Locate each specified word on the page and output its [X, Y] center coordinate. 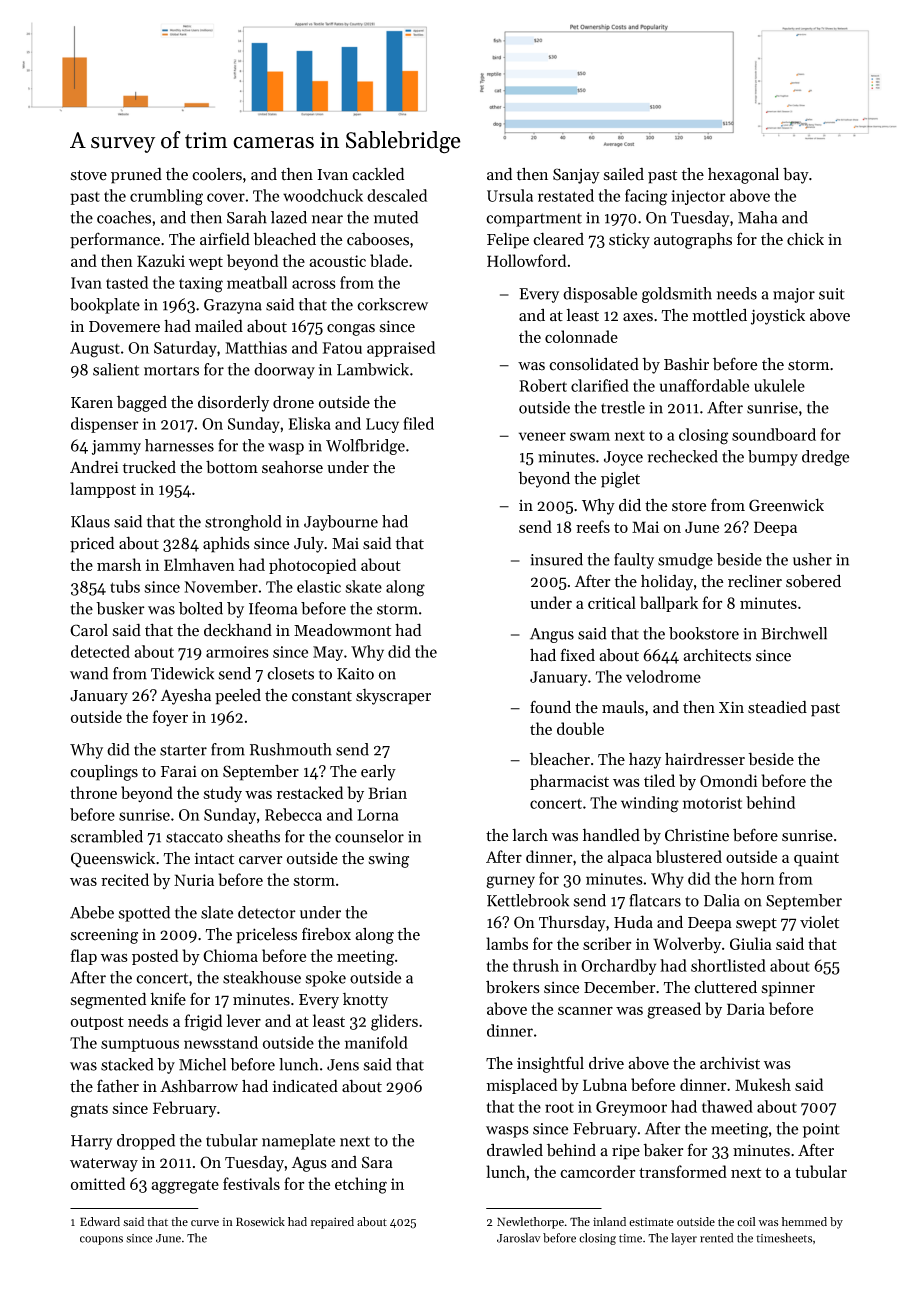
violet [819, 922]
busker [120, 608]
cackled [378, 174]
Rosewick [260, 1221]
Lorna [377, 815]
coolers [217, 174]
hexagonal [743, 176]
